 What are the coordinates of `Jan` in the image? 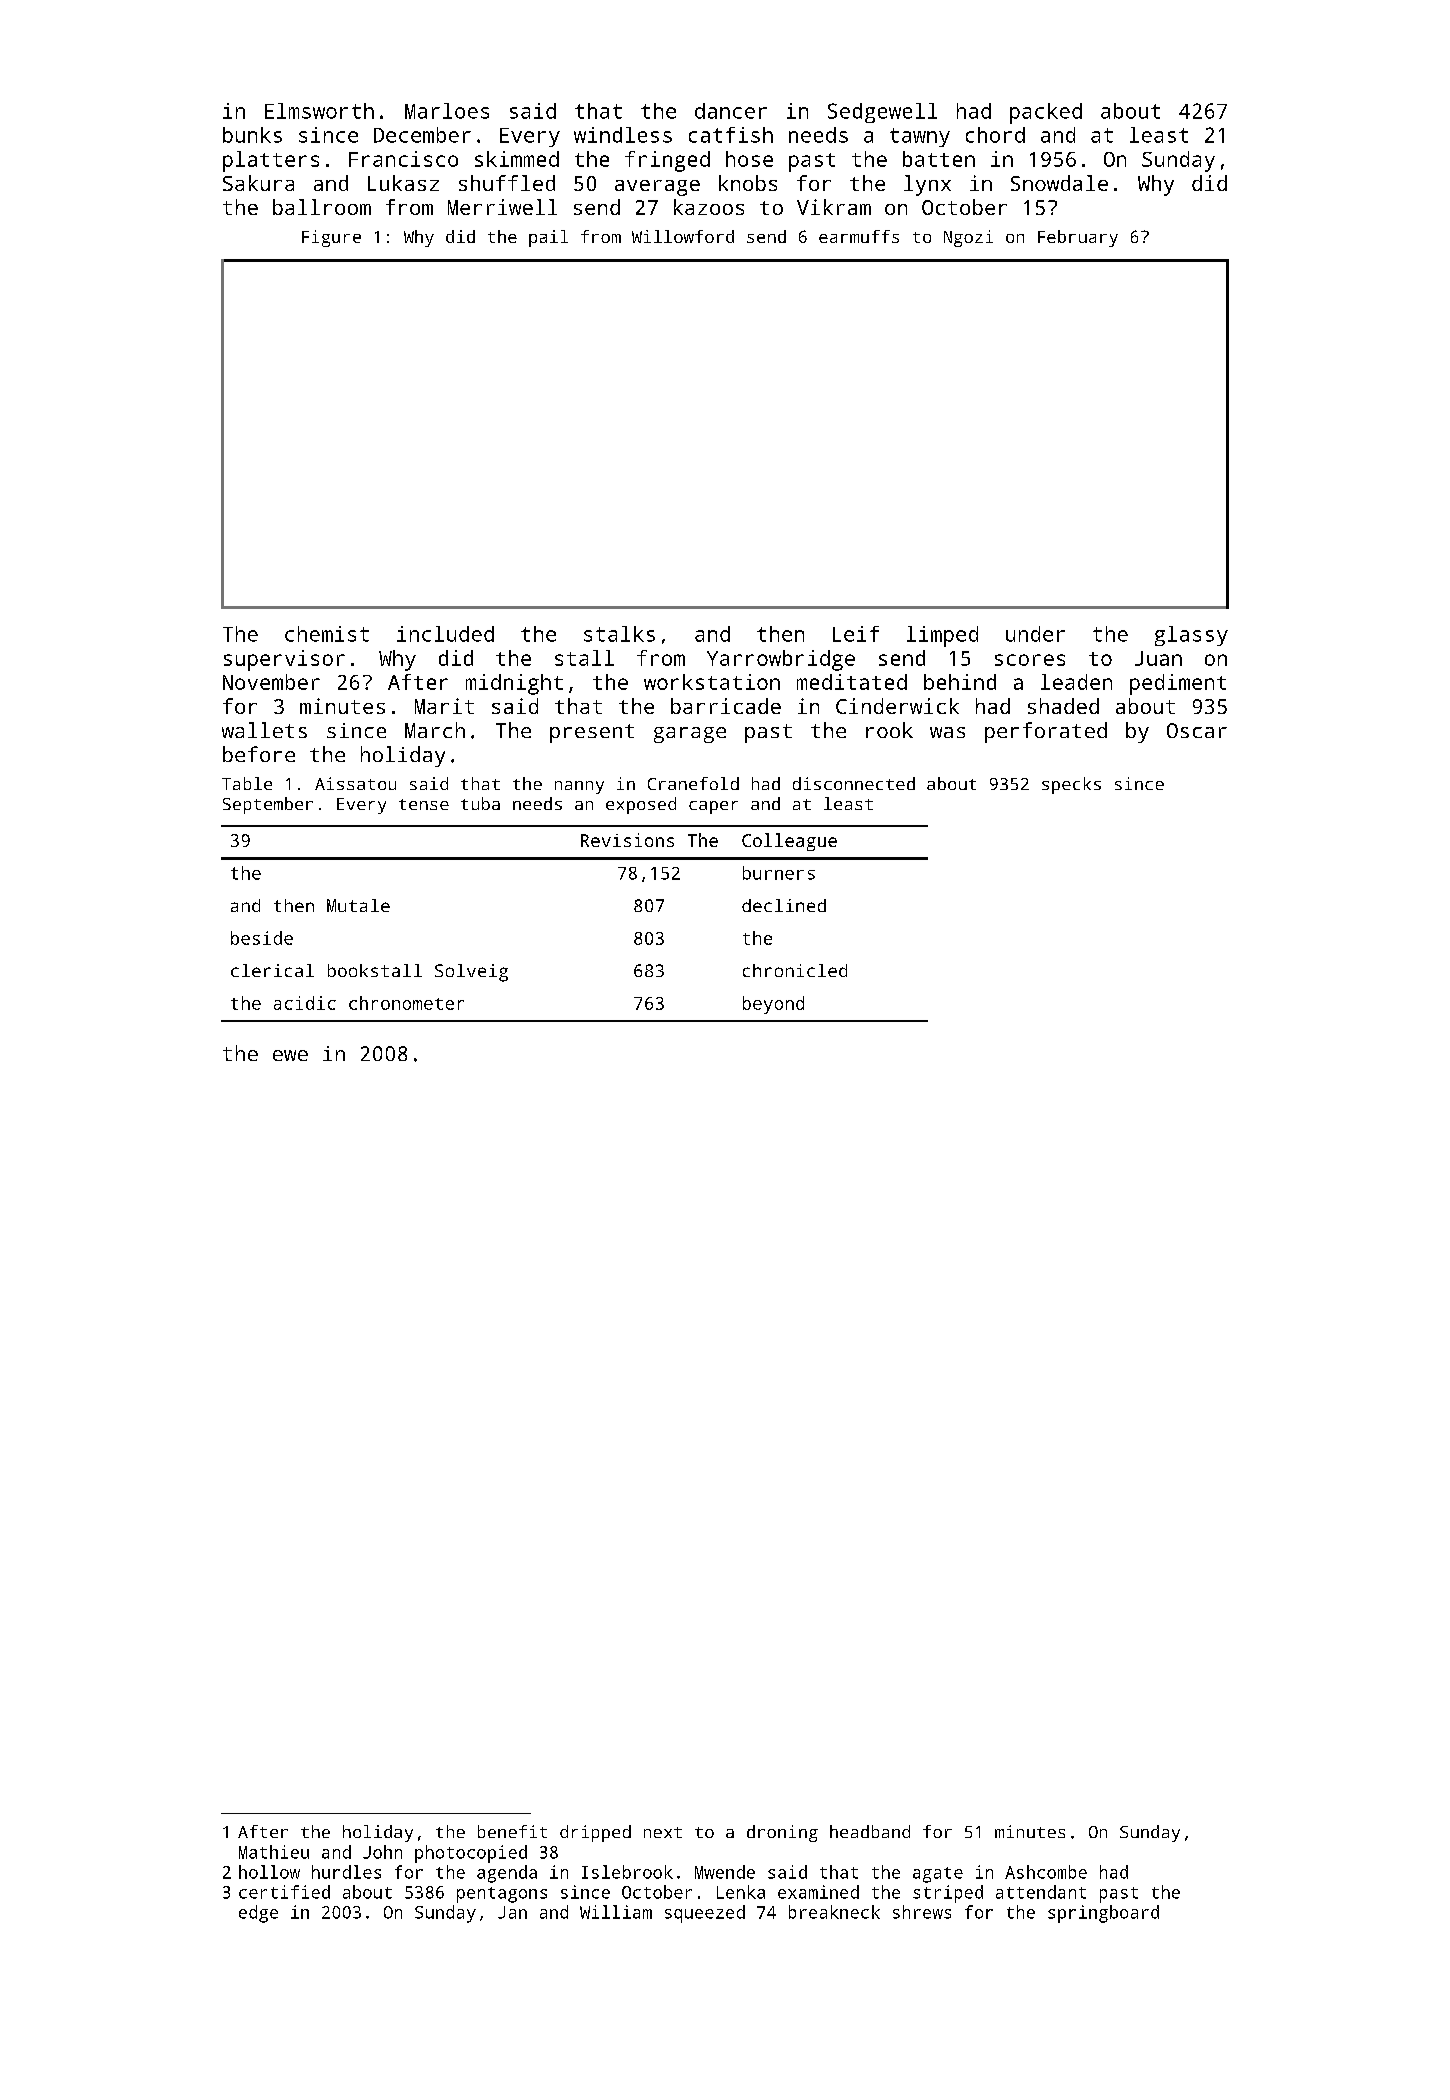 It's located at (512, 1912).
